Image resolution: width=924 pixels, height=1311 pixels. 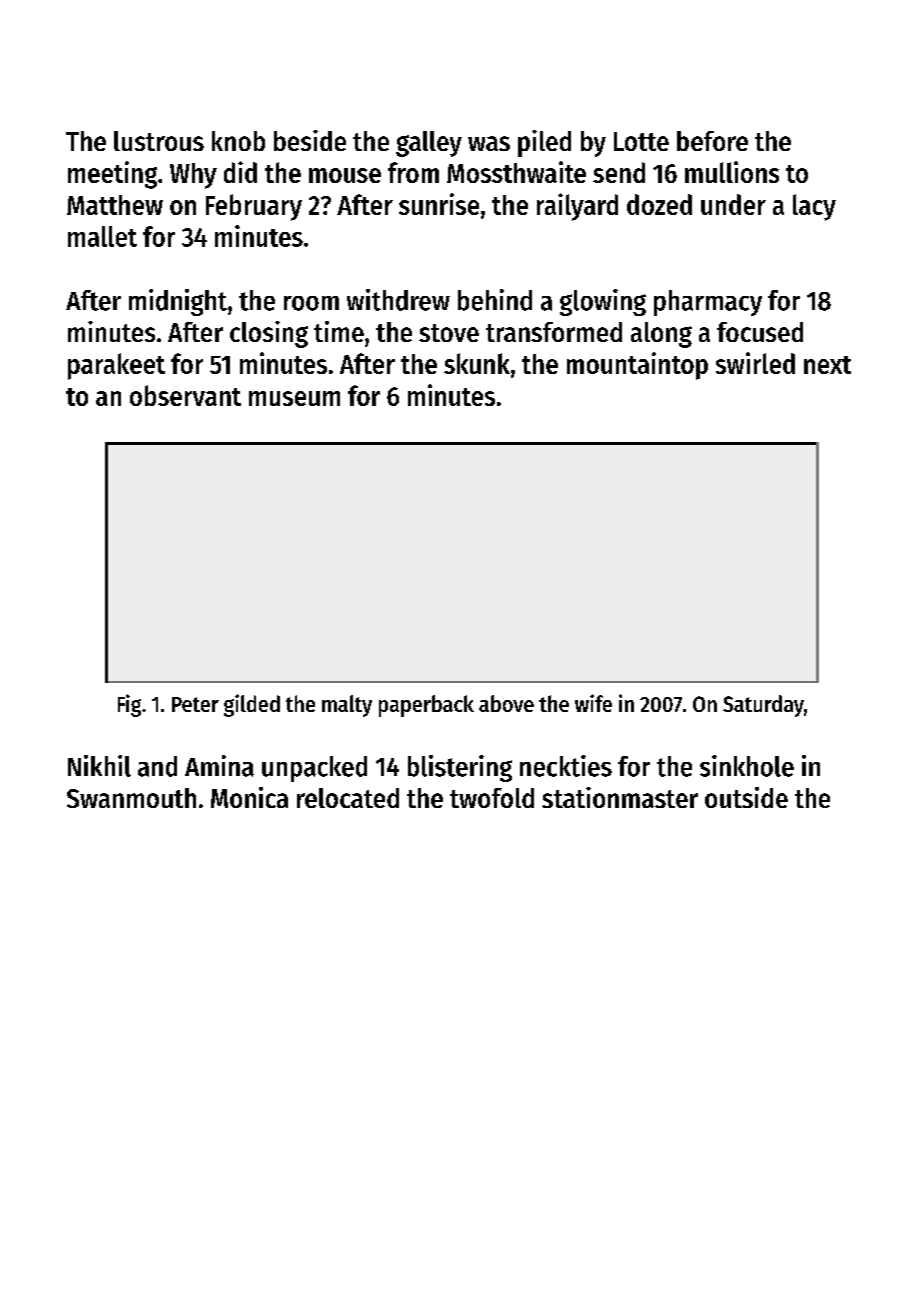 What do you see at coordinates (449, 333) in the screenshot?
I see `stove` at bounding box center [449, 333].
